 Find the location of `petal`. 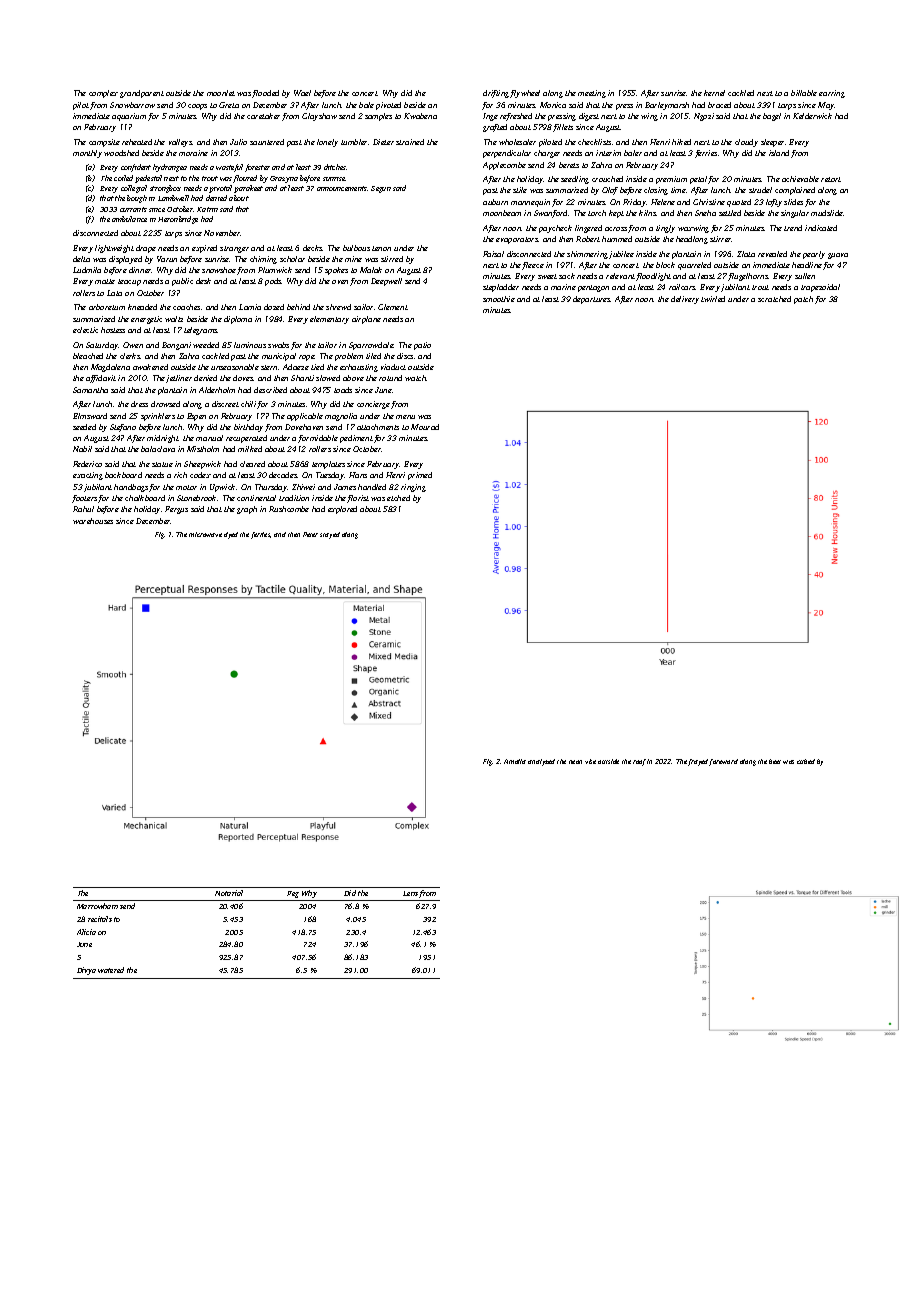

petal is located at coordinates (698, 180).
